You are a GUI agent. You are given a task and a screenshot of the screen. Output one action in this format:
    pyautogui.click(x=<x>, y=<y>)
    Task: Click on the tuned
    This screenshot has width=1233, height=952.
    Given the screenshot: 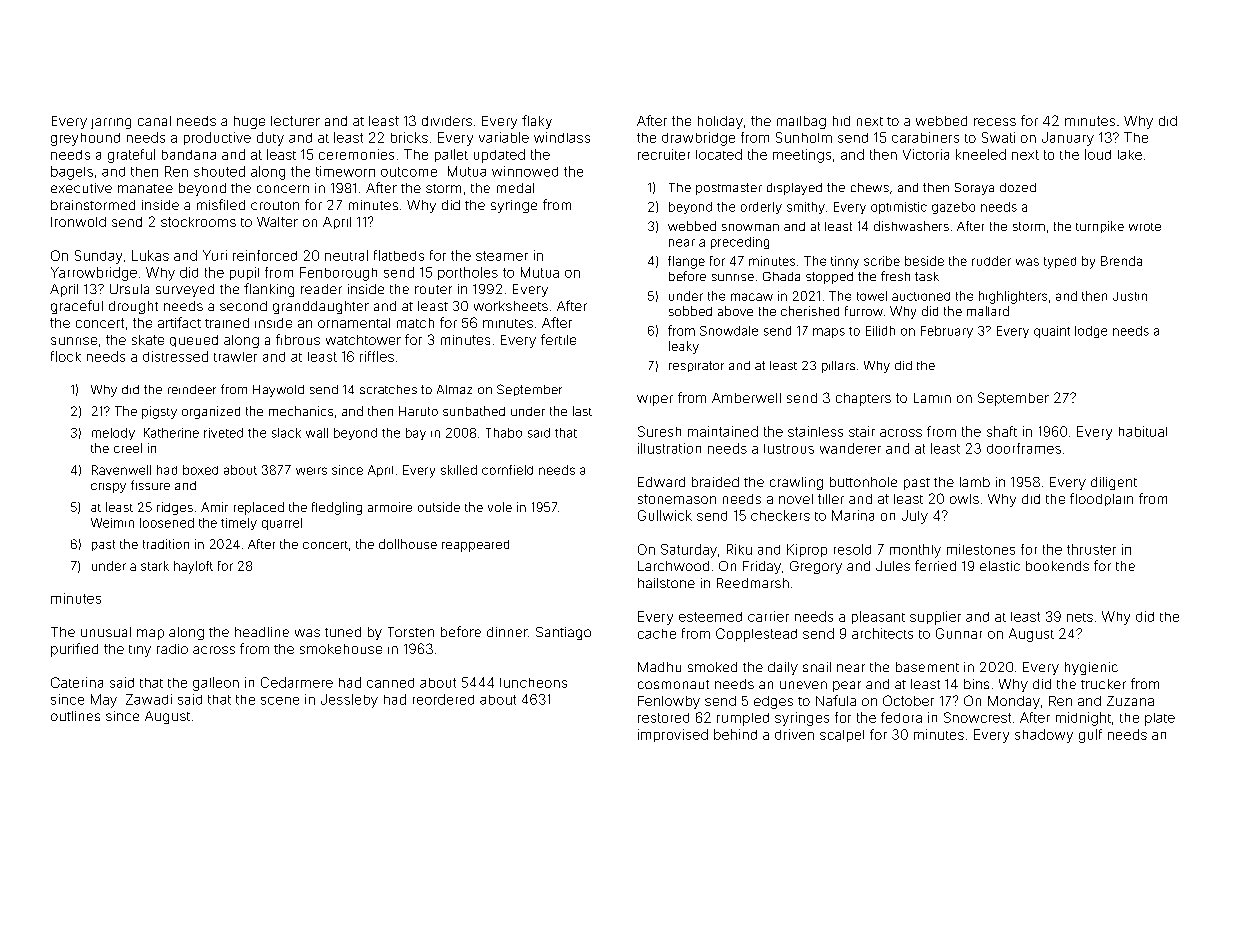 What is the action you would take?
    pyautogui.click(x=343, y=632)
